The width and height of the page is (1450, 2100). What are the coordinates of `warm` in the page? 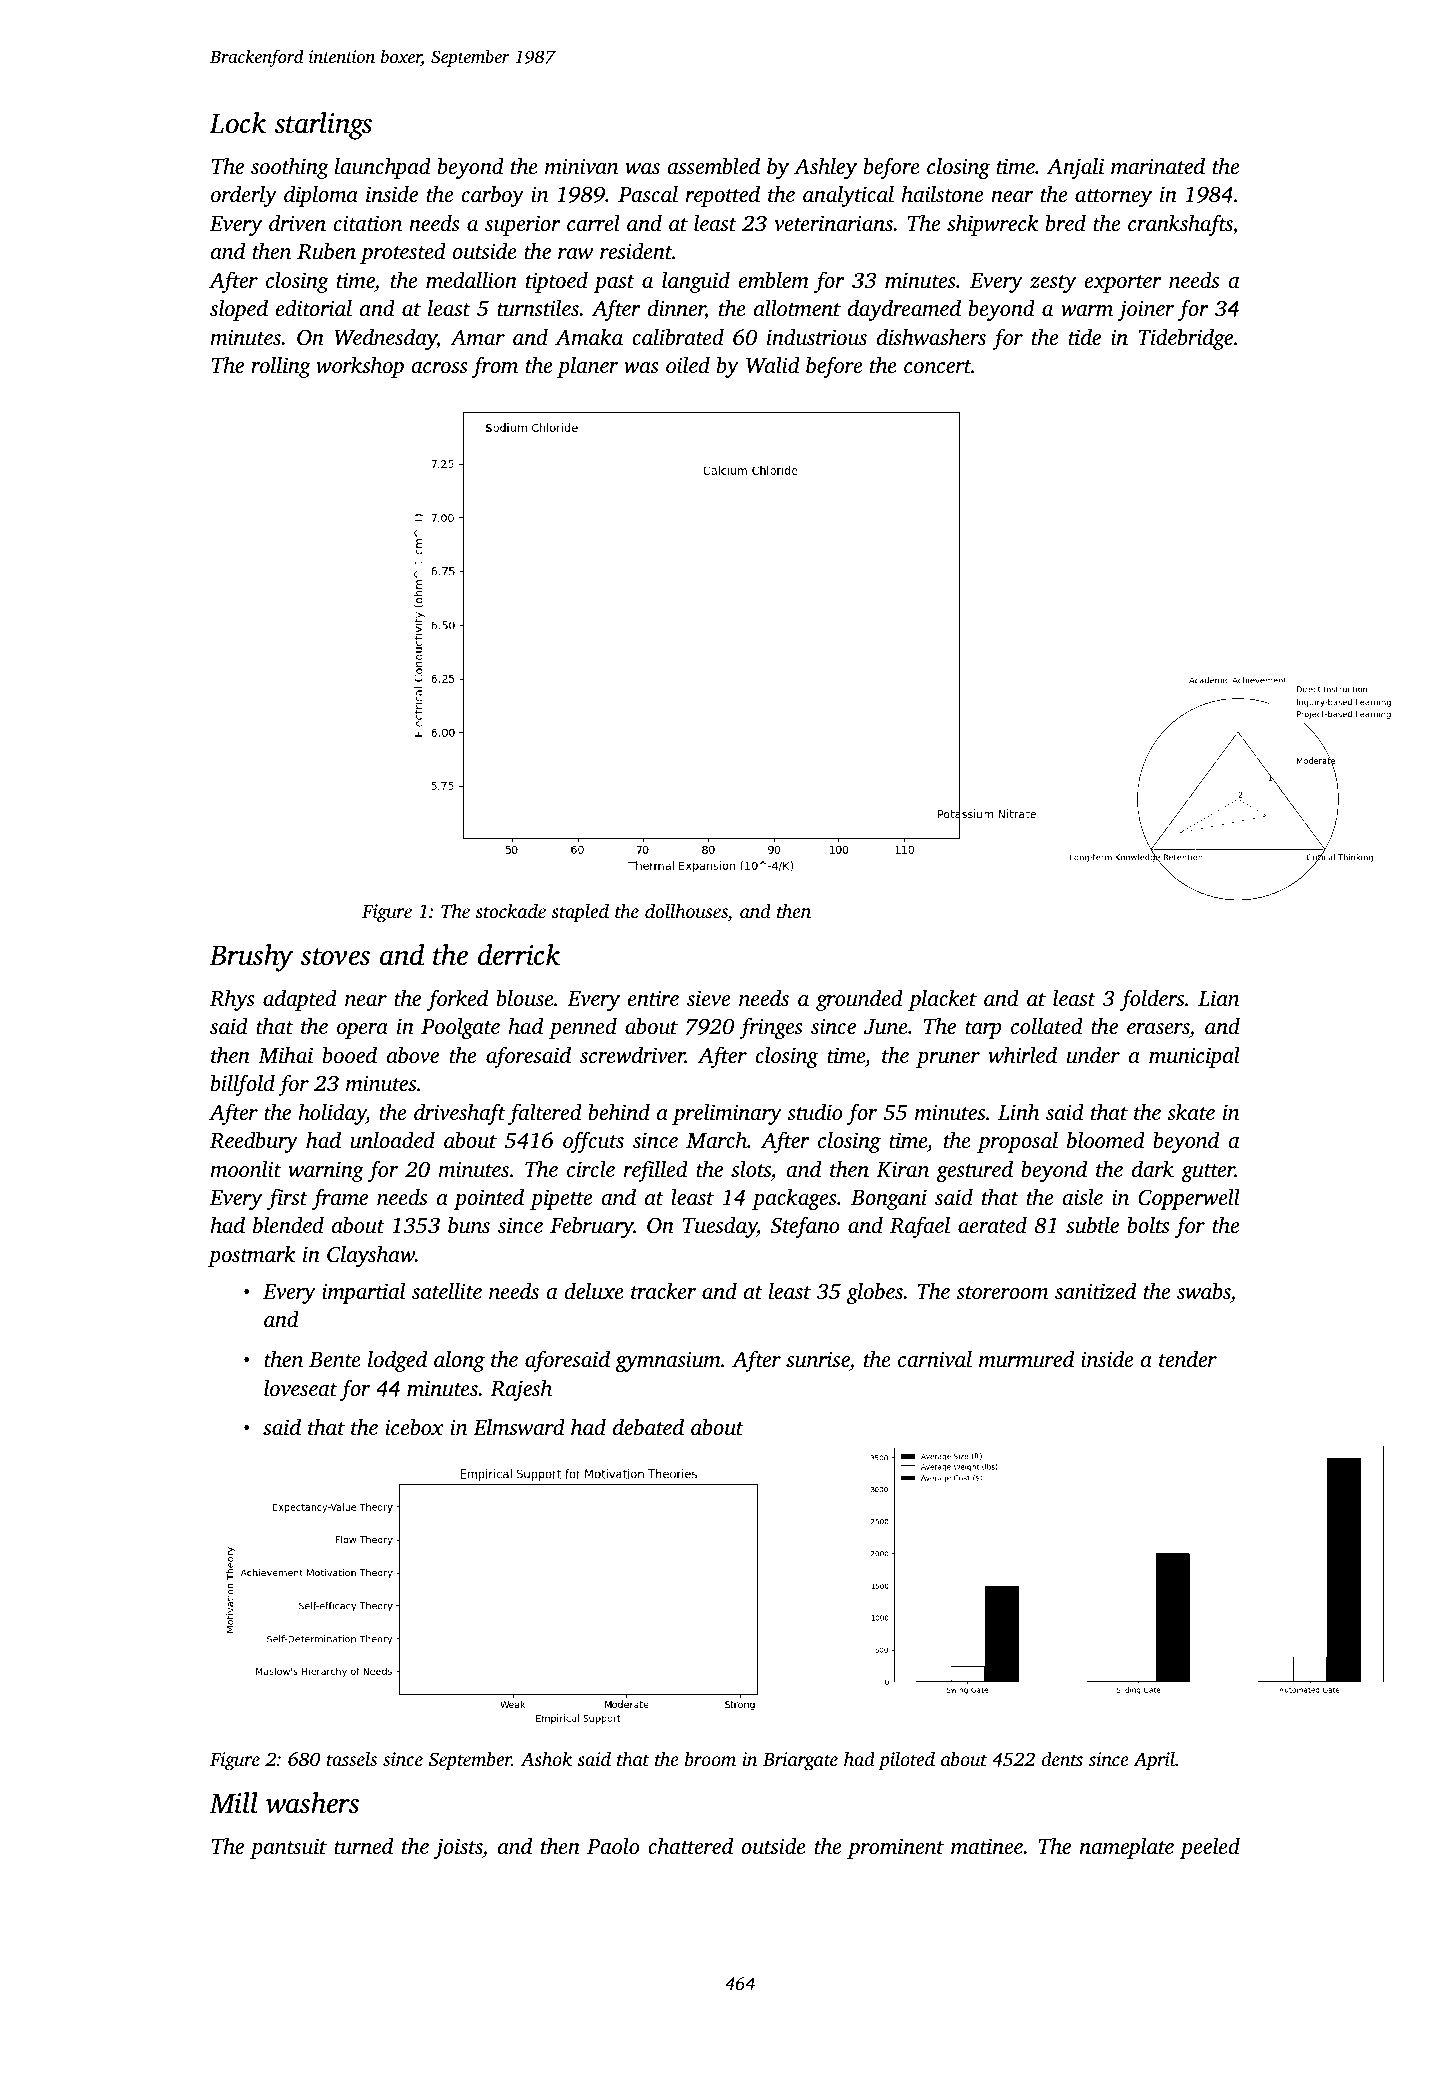 It's located at (1087, 311).
